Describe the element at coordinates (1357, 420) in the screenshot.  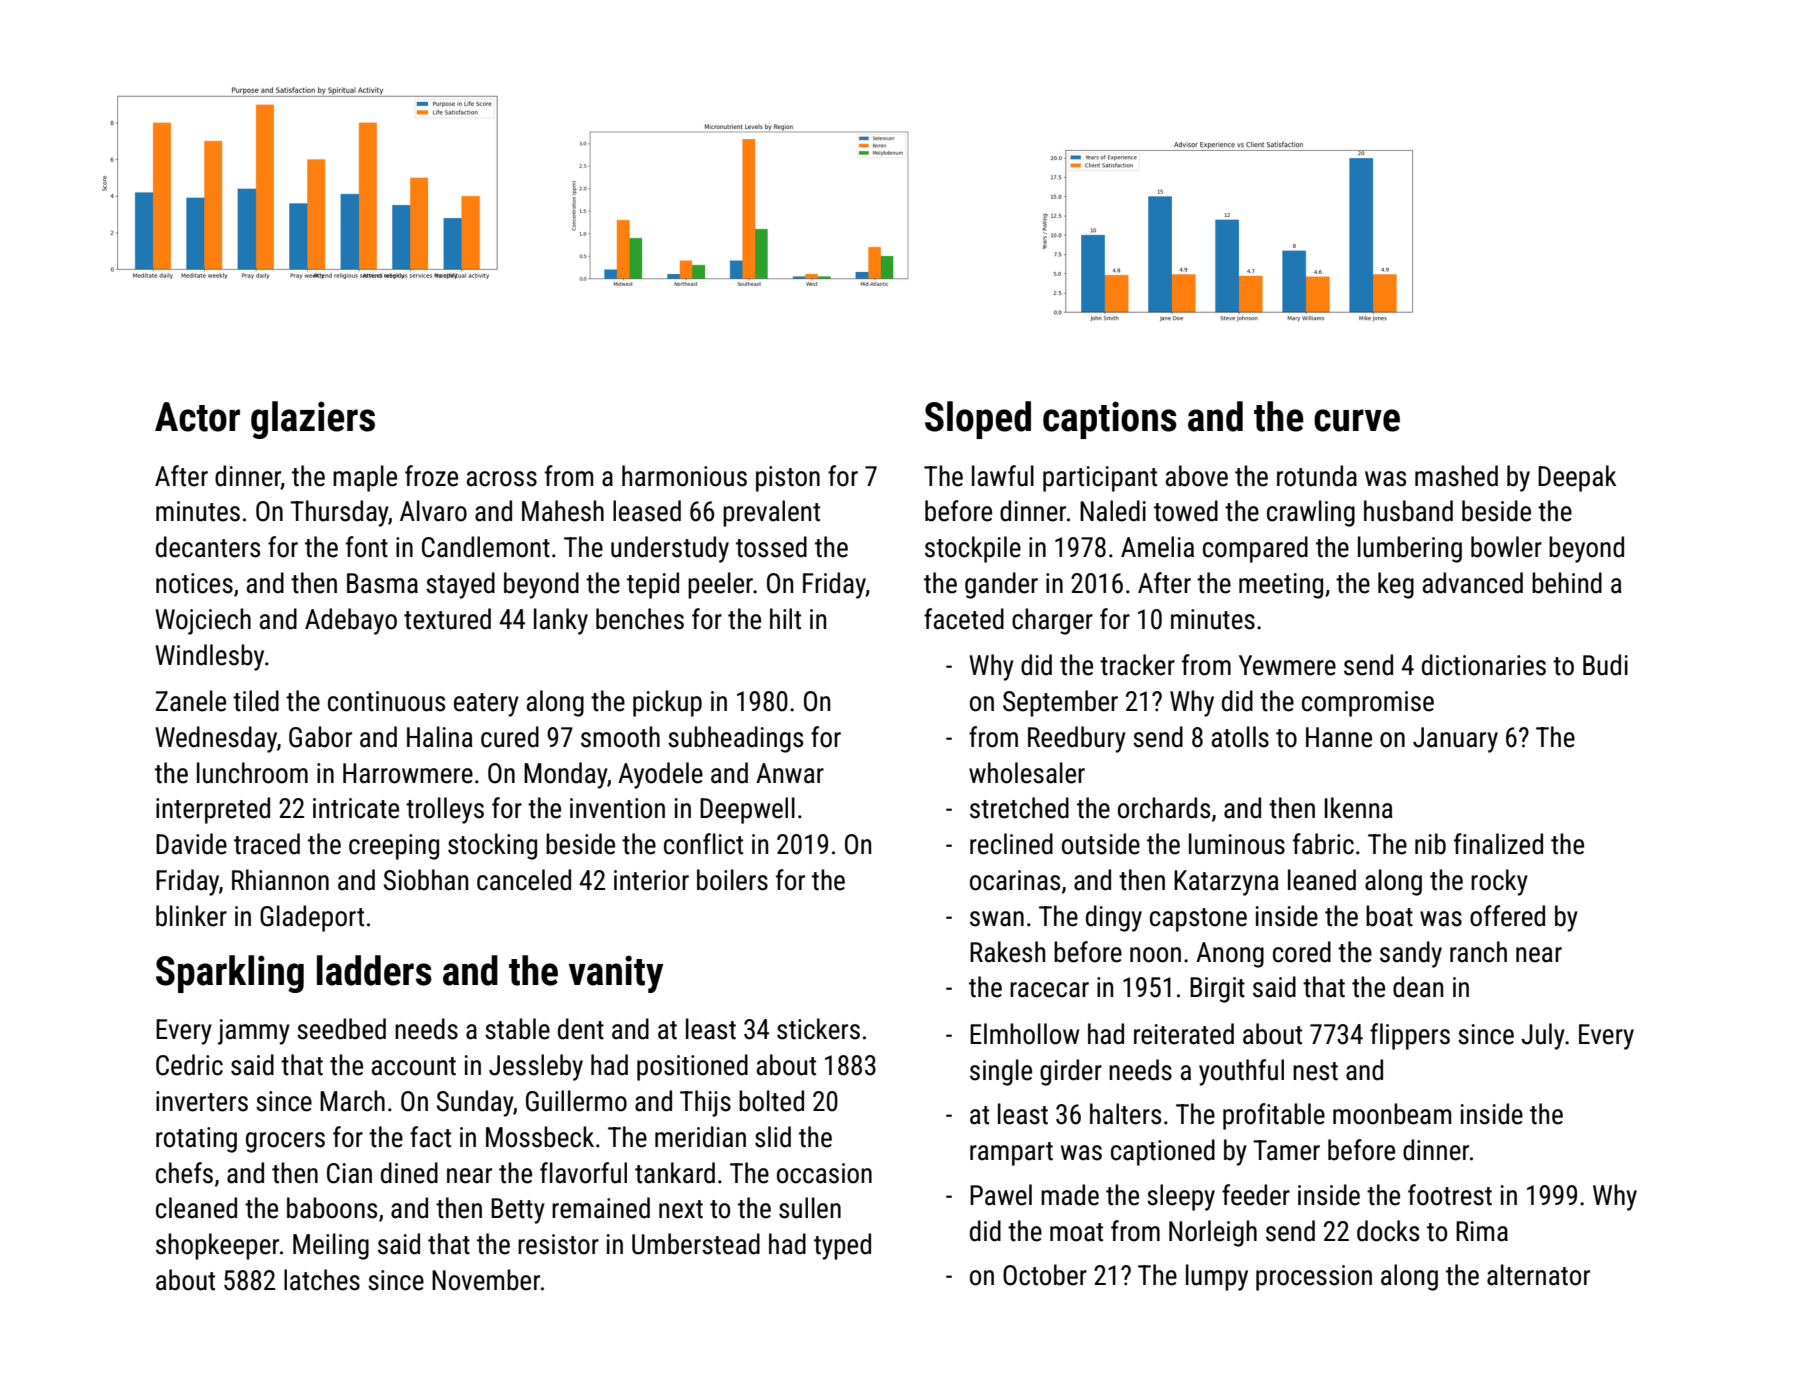
I see `curve` at that location.
